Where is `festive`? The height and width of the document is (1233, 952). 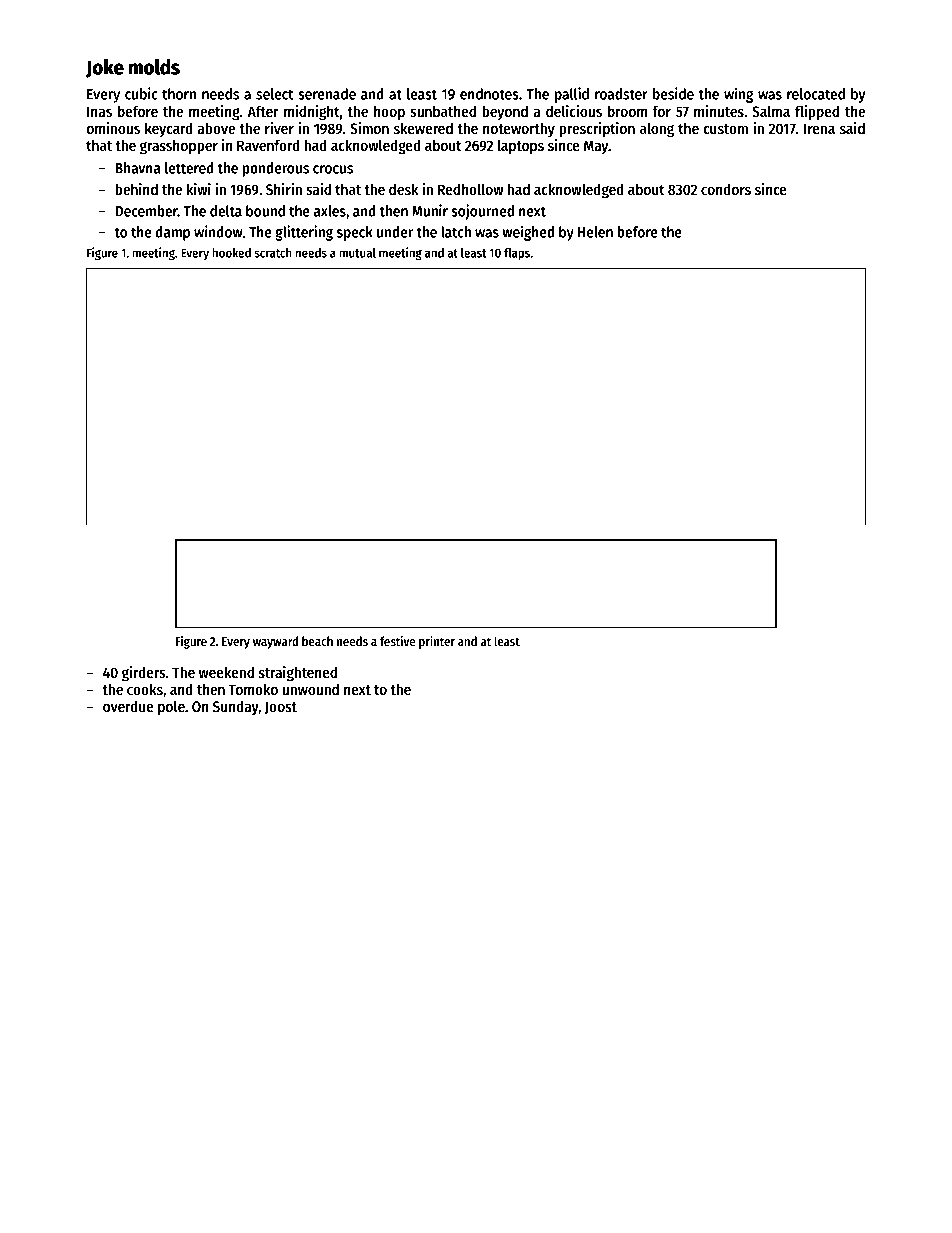
festive is located at coordinates (397, 641).
